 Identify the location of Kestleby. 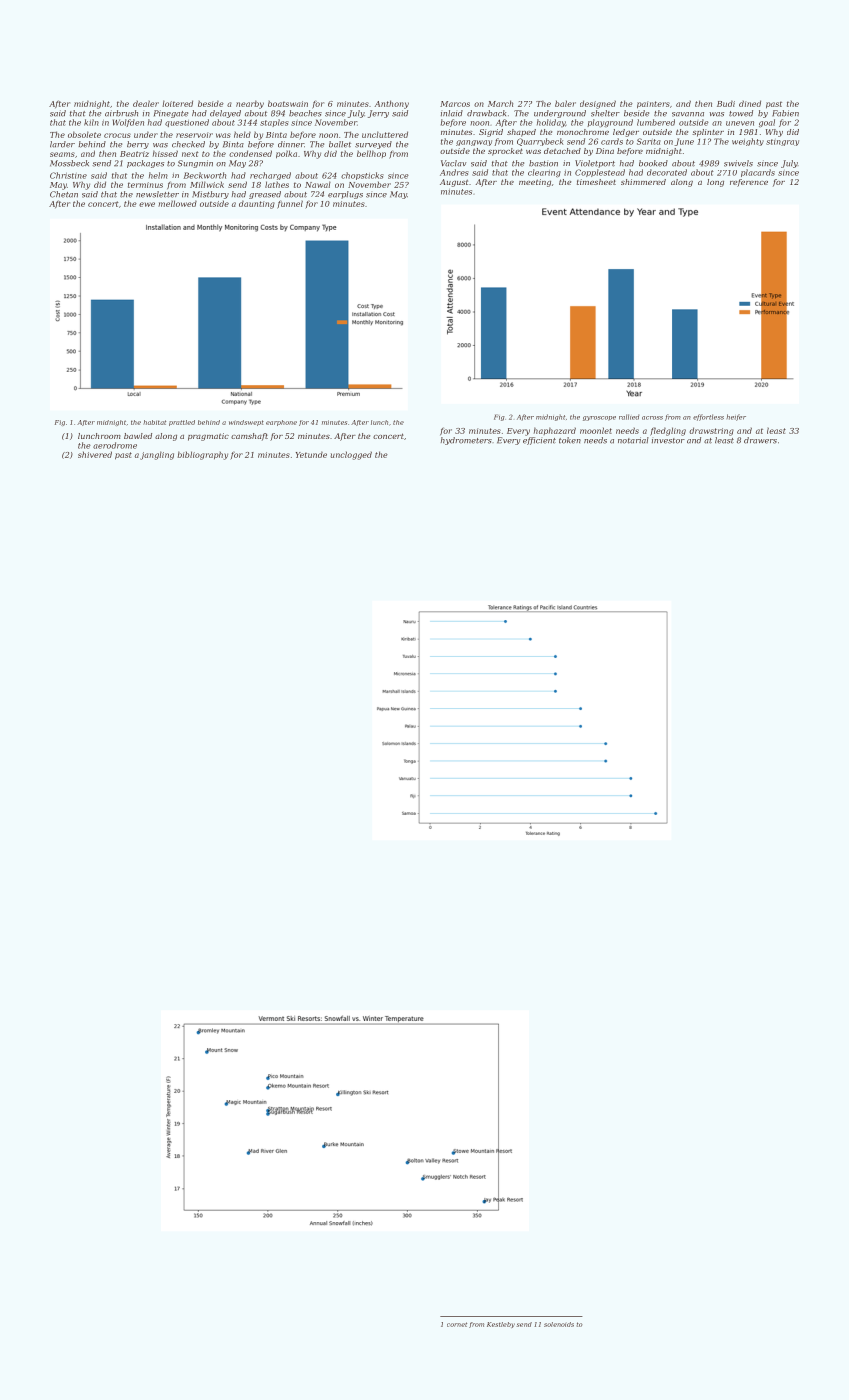
(501, 1325).
